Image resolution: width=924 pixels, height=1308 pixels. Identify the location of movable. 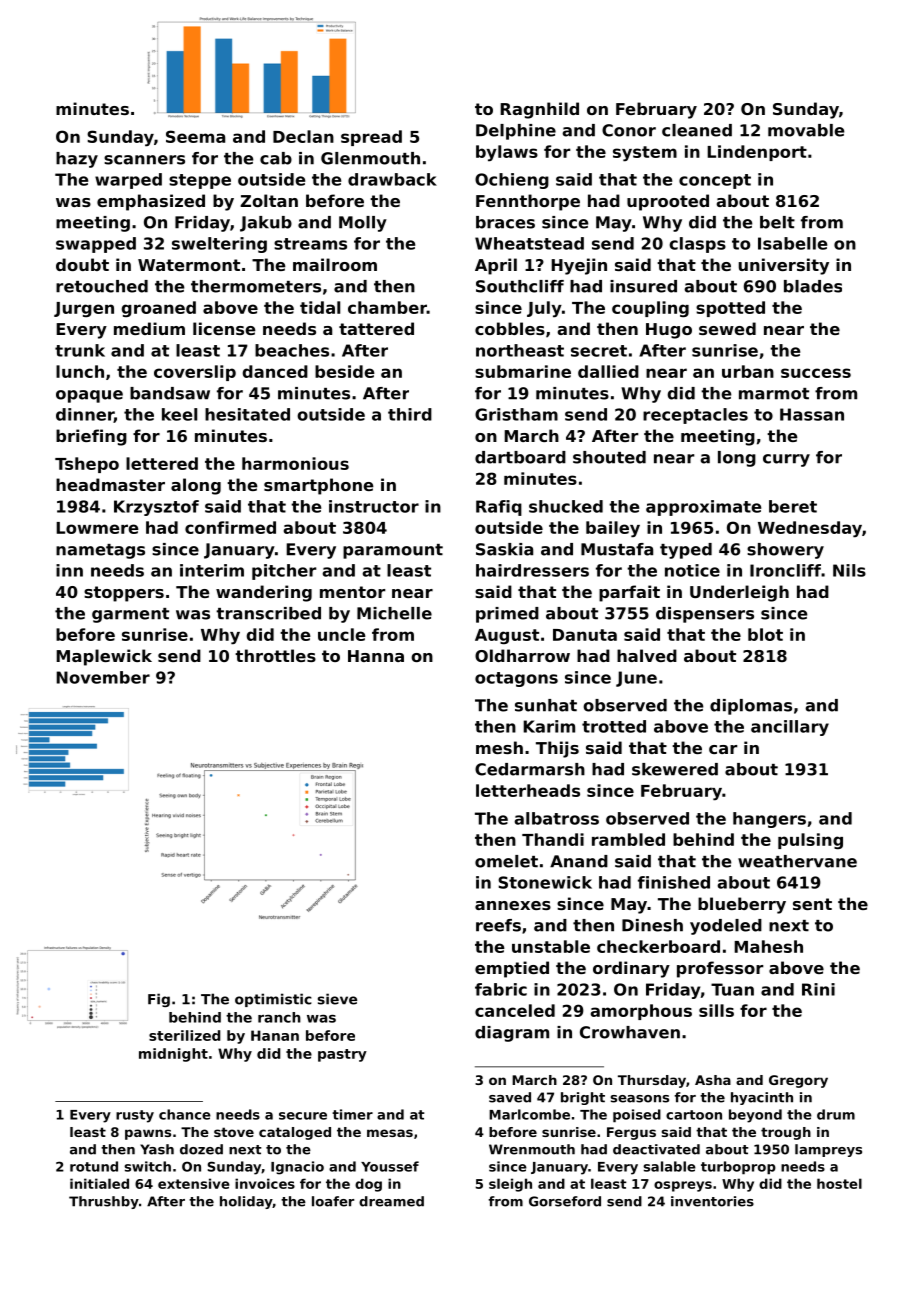
(806, 130).
